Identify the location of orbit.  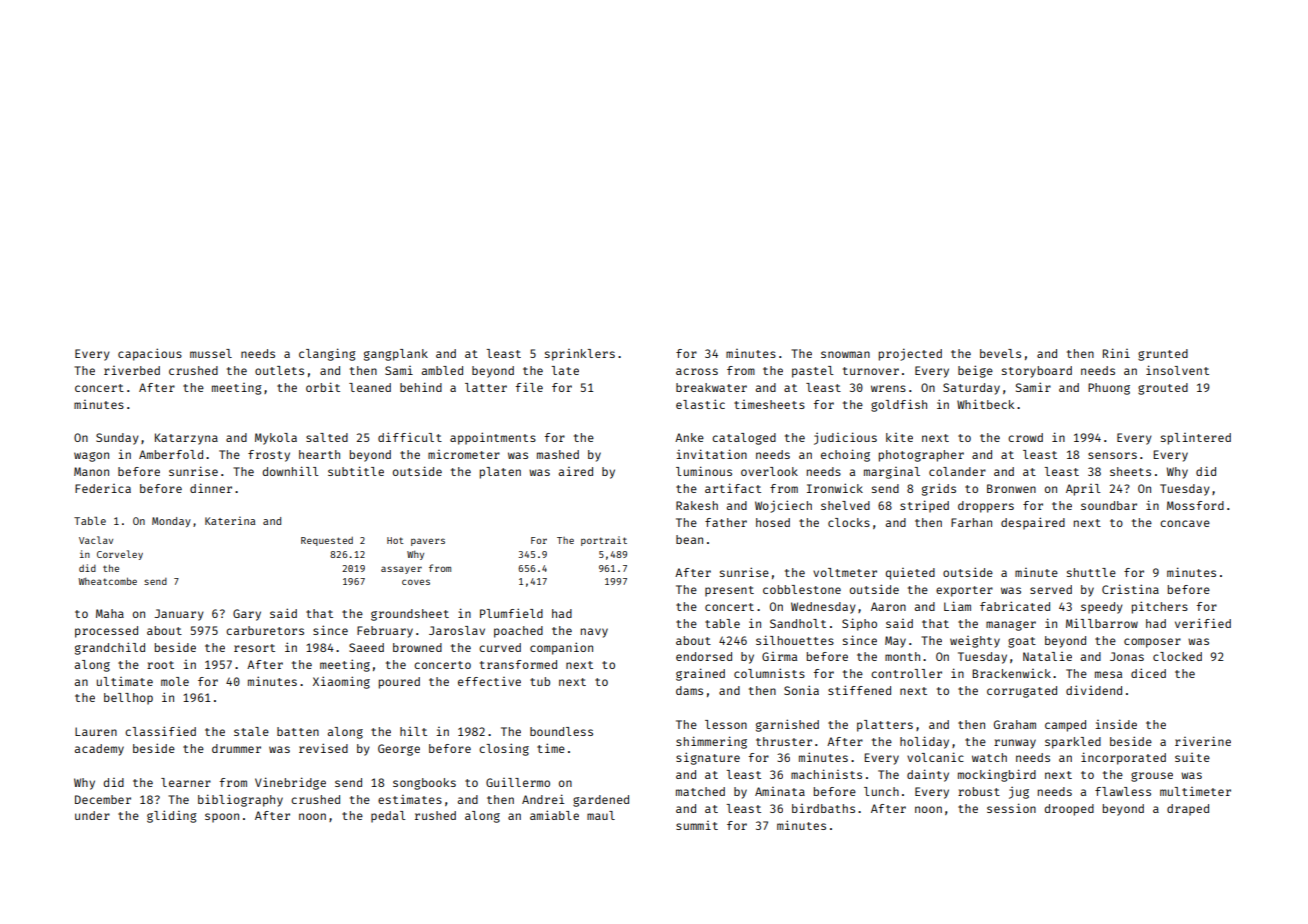
(323, 387).
